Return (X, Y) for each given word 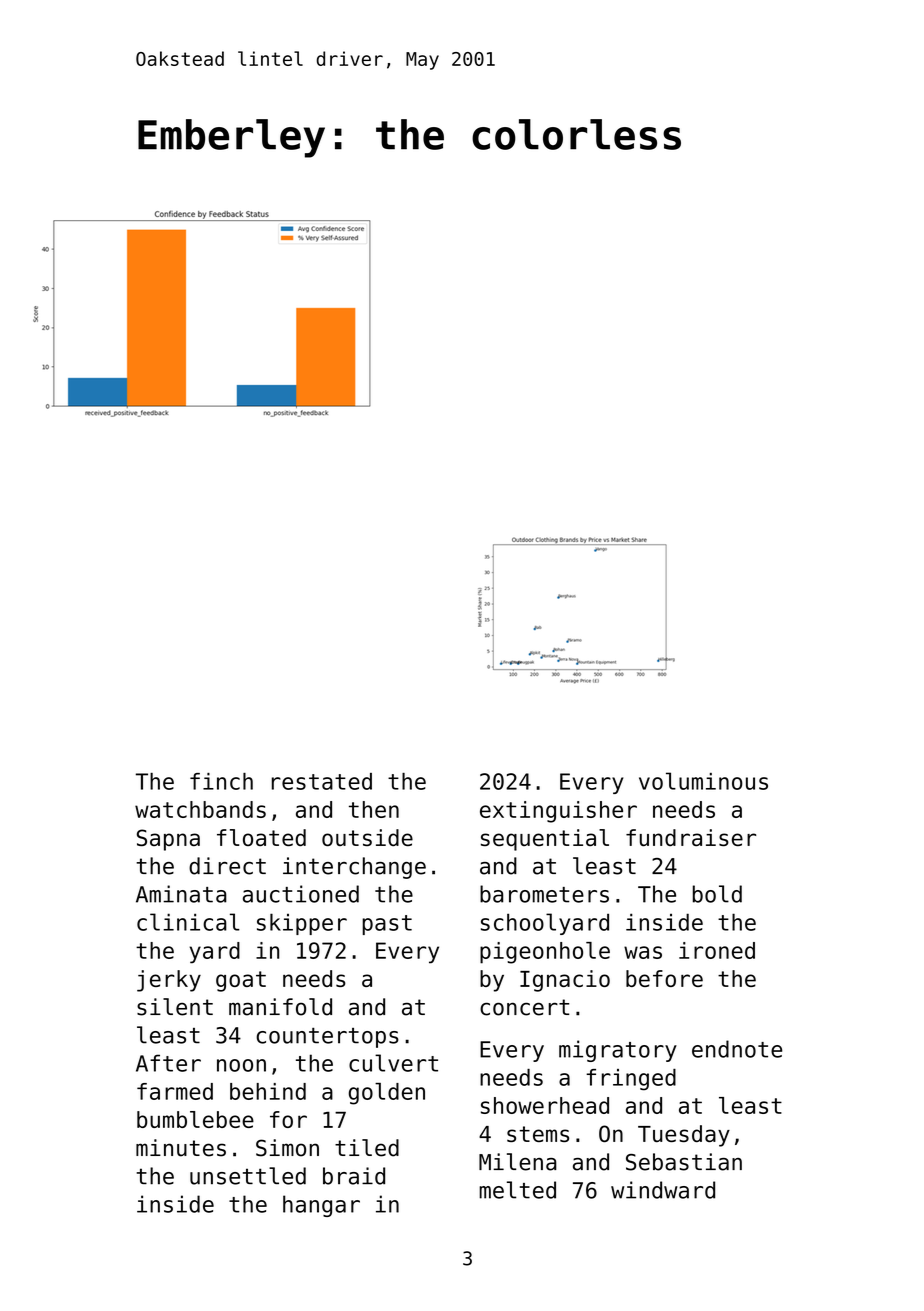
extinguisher (558, 812)
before (664, 978)
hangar (321, 1206)
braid (354, 1176)
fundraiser (691, 837)
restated (322, 781)
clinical (188, 922)
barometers (544, 894)
